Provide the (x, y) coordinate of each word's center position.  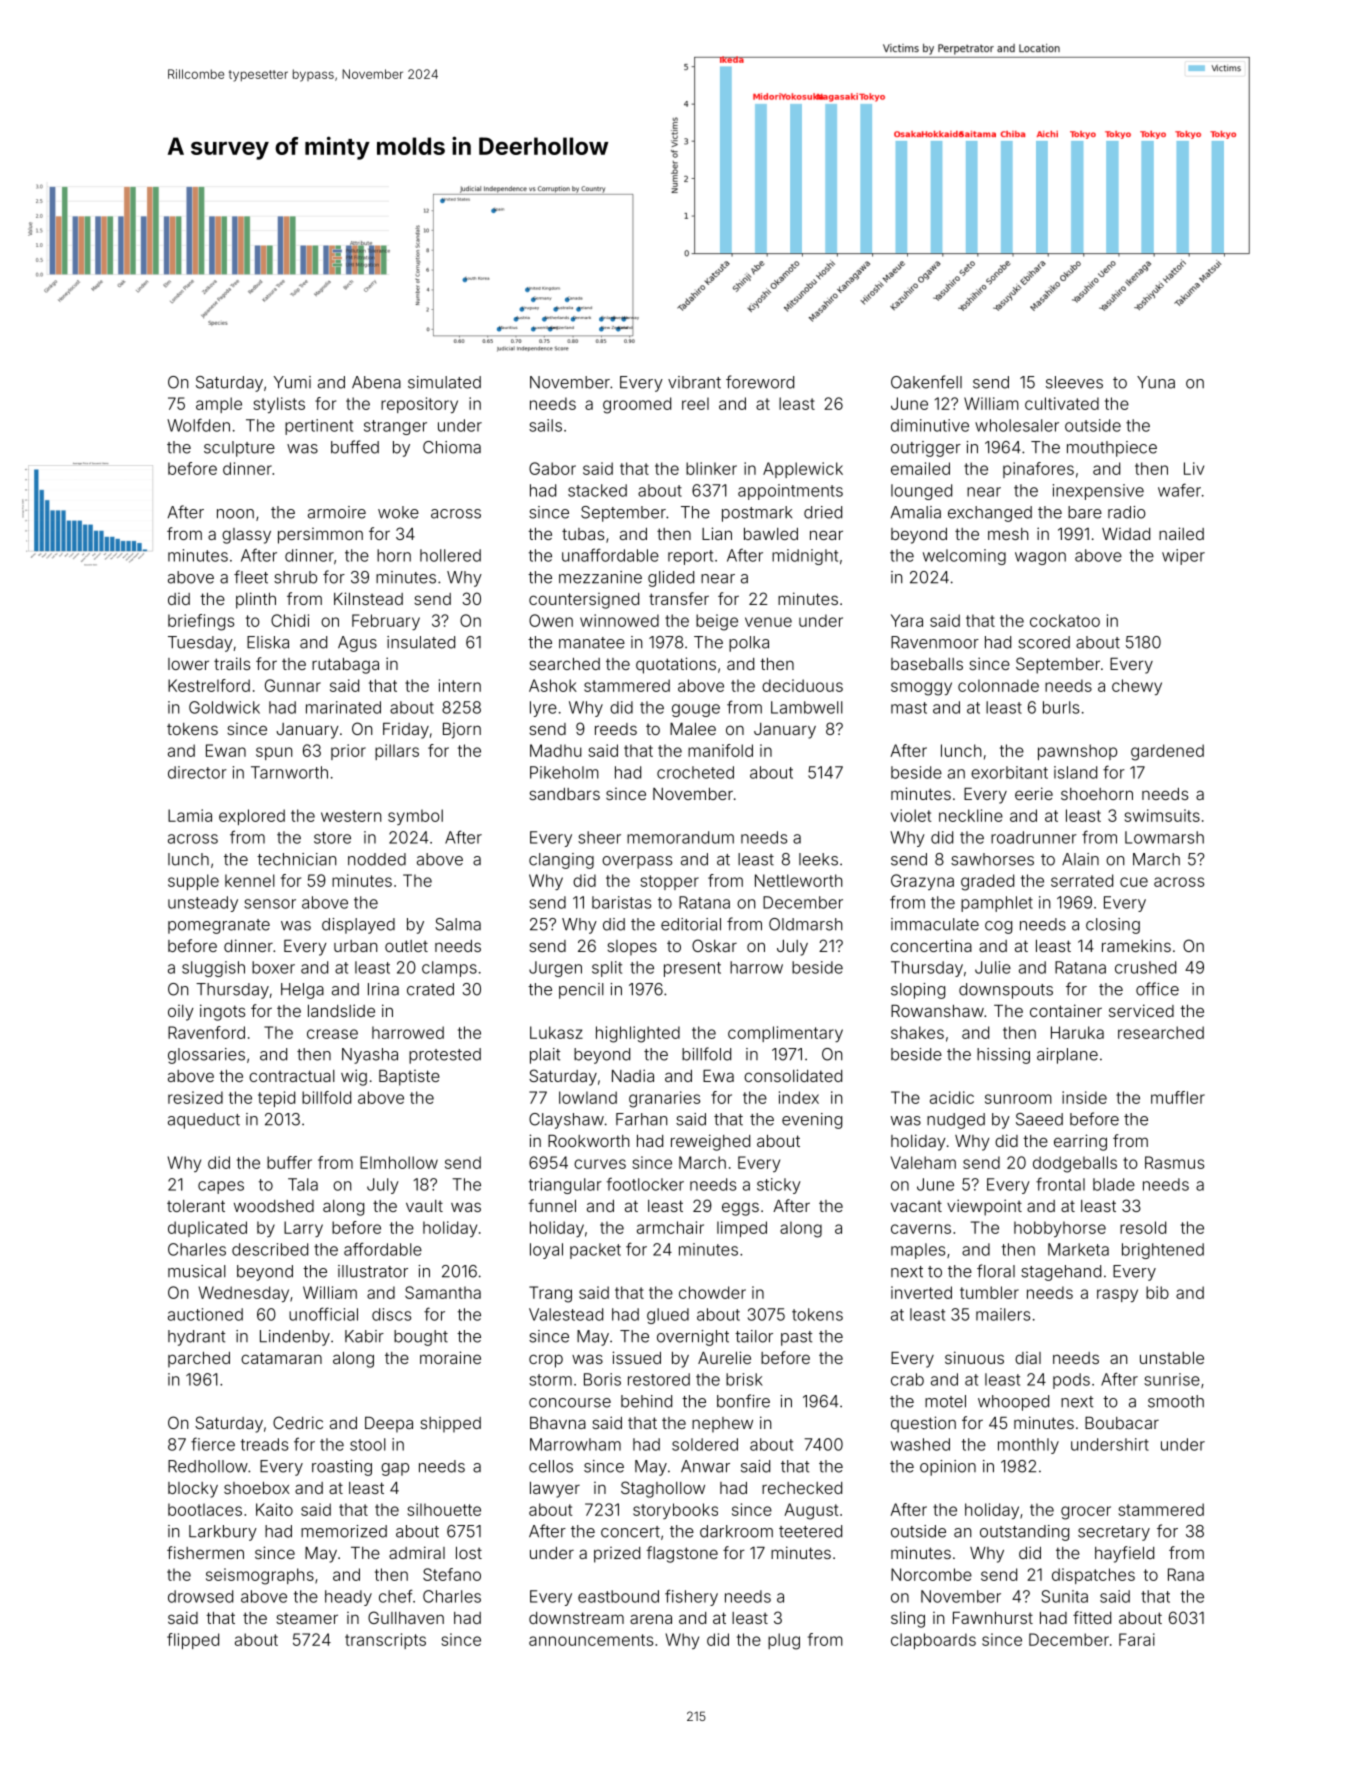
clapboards (933, 1641)
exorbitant (1009, 772)
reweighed (710, 1142)
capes (221, 1187)
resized (195, 1097)
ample (219, 405)
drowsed (200, 1596)
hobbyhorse (1060, 1229)
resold (1143, 1227)
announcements (591, 1640)
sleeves (1074, 382)
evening (812, 1121)
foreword (760, 382)
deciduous (802, 685)
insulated (421, 642)
